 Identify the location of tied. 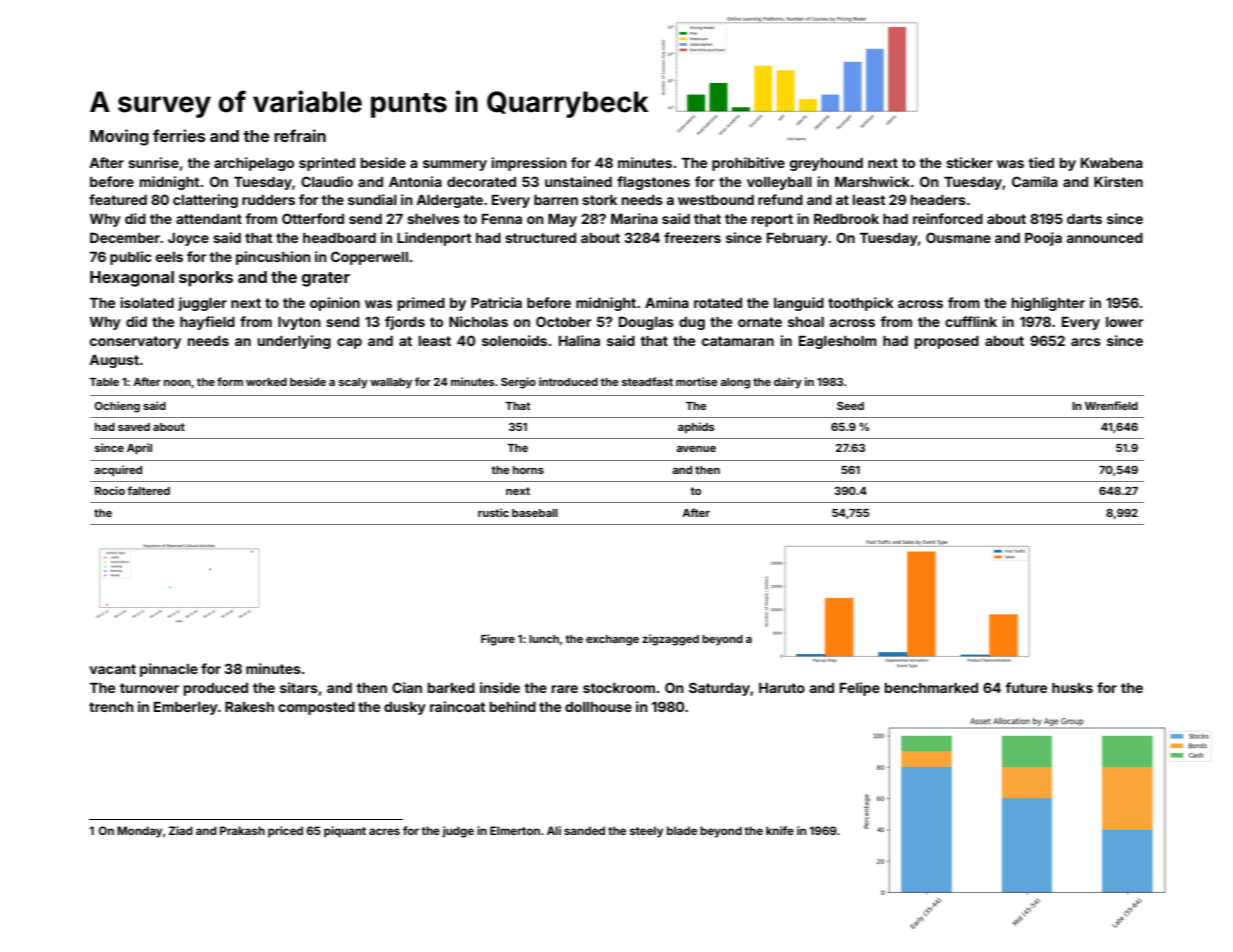
(1041, 162).
